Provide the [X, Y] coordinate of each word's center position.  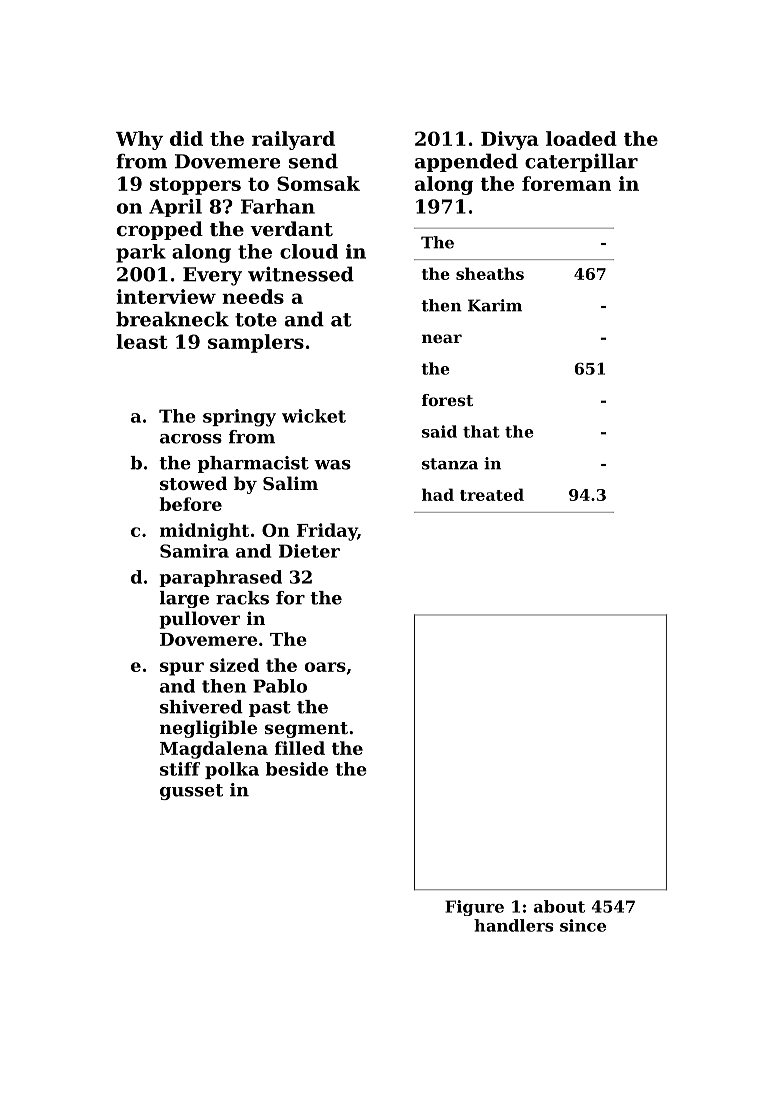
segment [306, 730]
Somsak [318, 183]
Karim [495, 305]
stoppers [195, 186]
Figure [474, 908]
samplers [256, 343]
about [559, 906]
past [270, 709]
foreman [566, 183]
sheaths [490, 273]
